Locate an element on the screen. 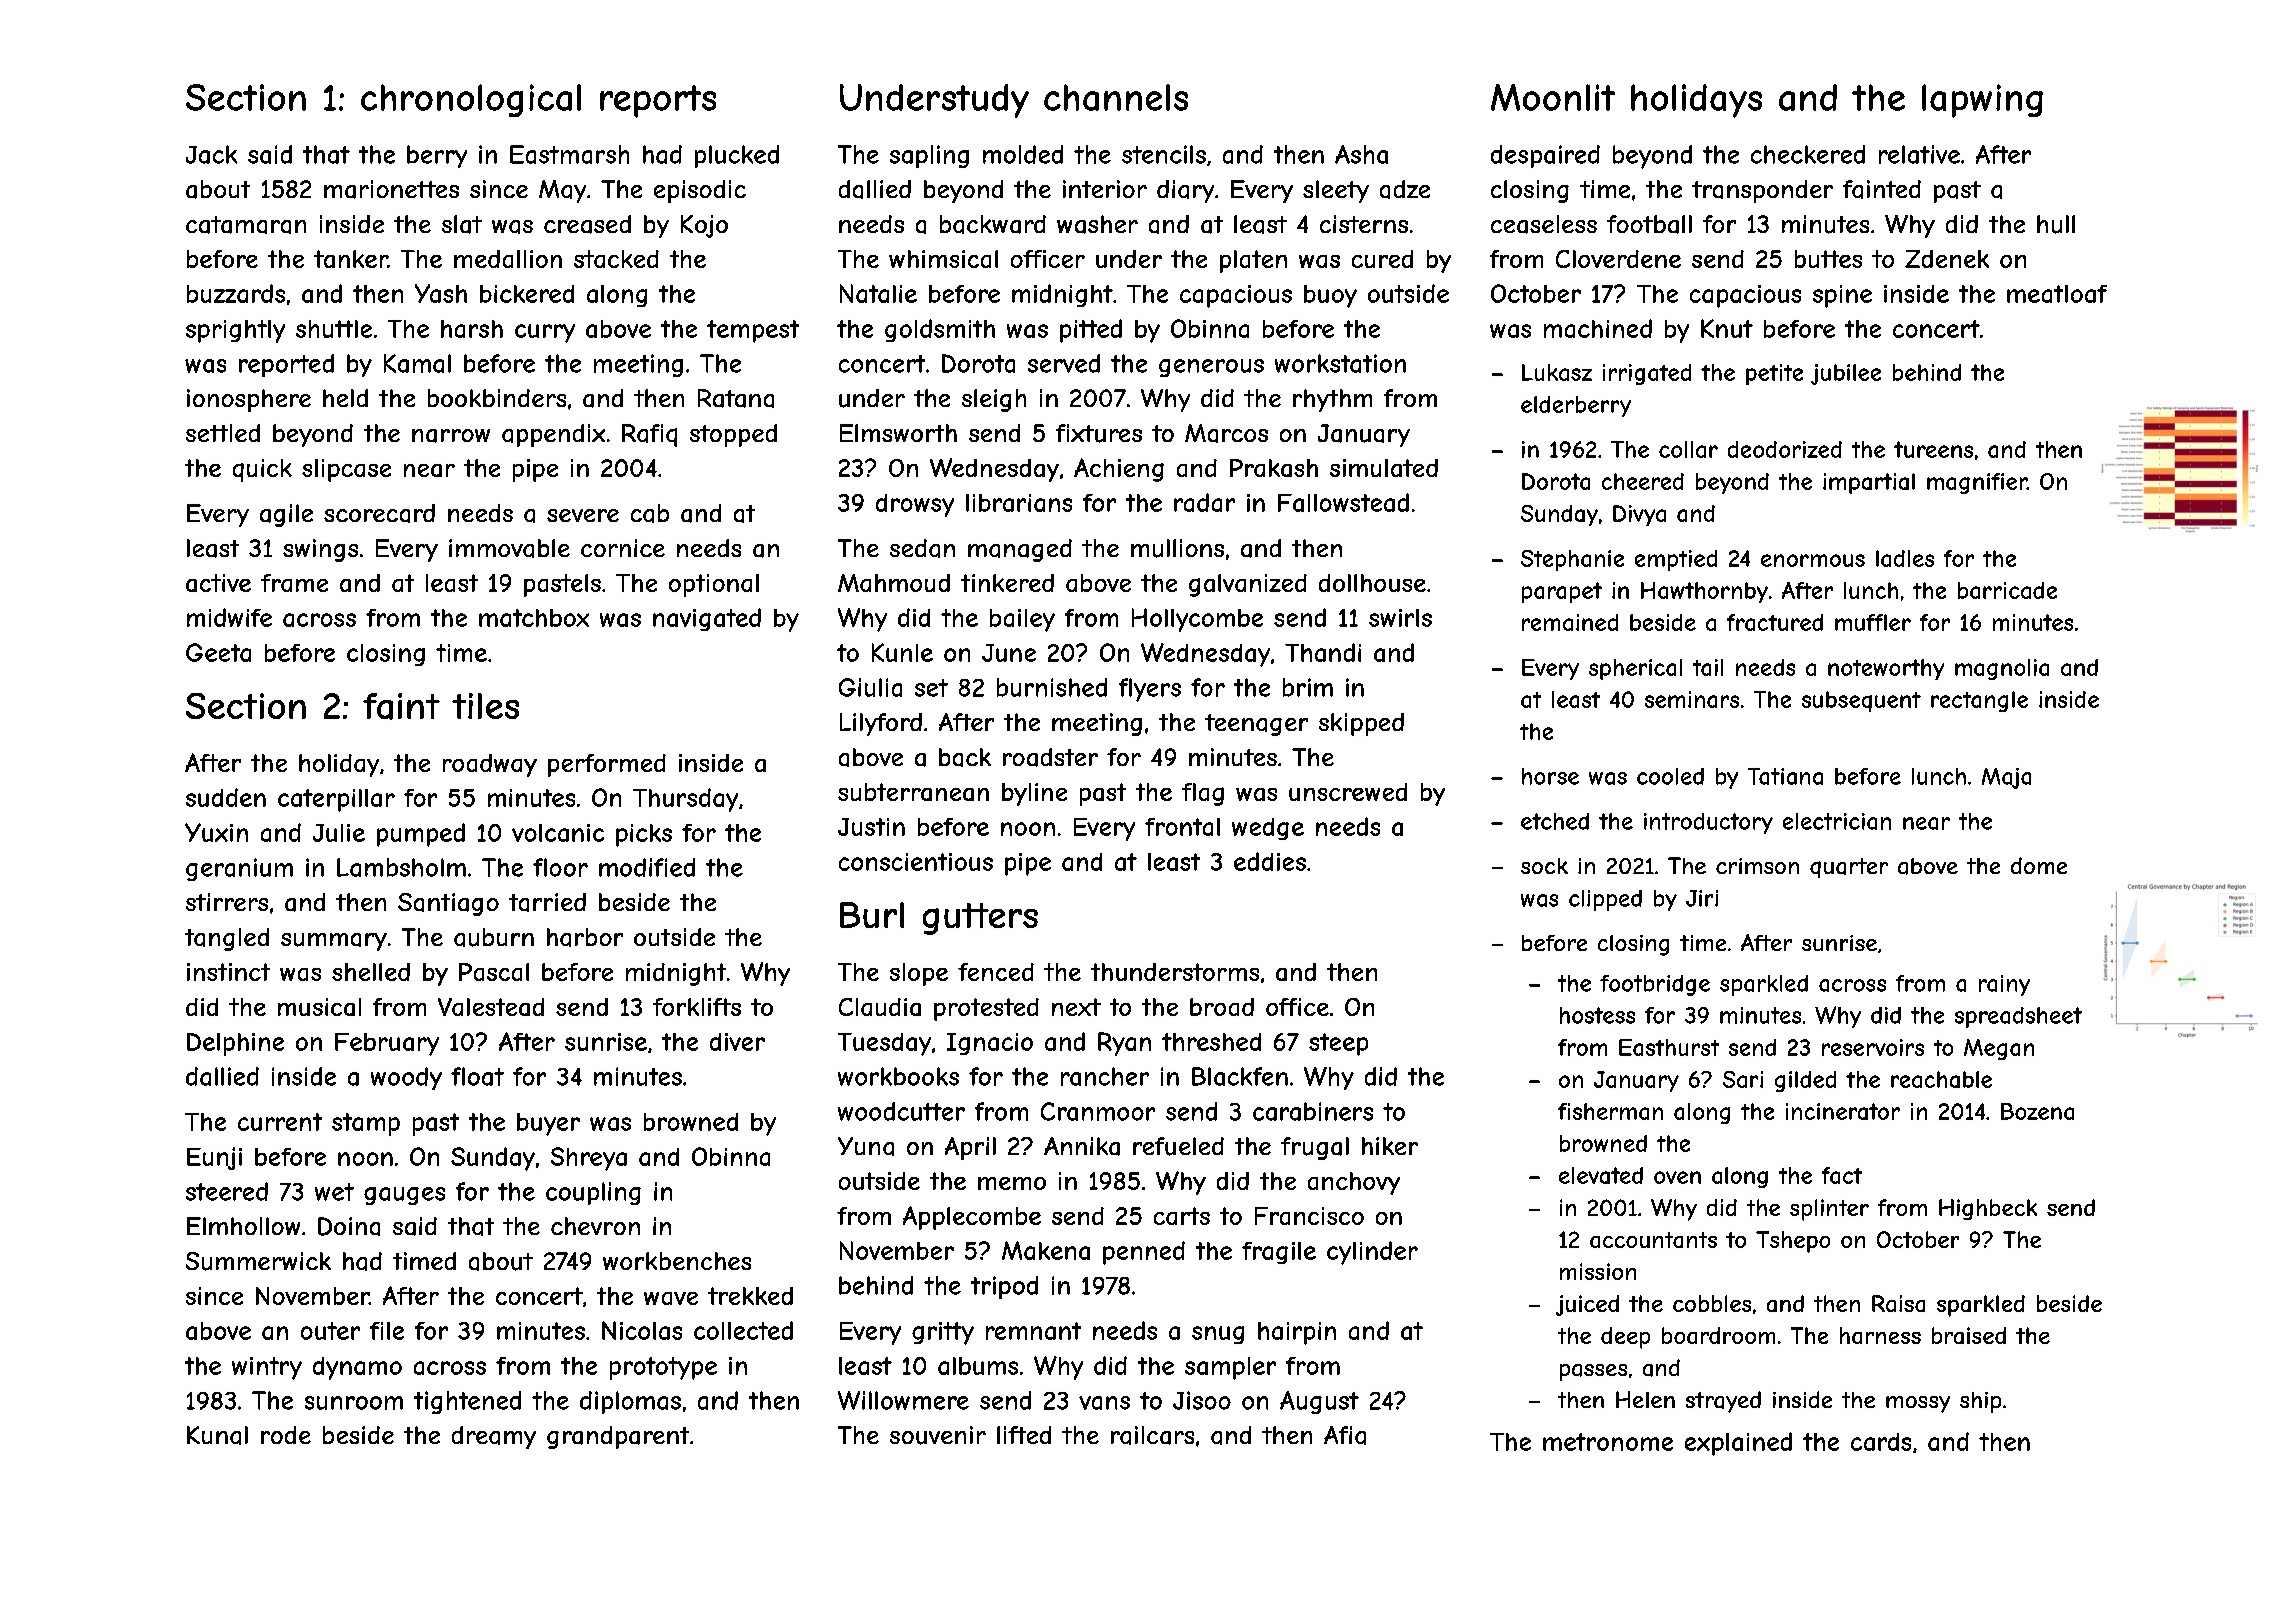 The height and width of the screenshot is (1620, 2292). hostess is located at coordinates (1597, 1015).
